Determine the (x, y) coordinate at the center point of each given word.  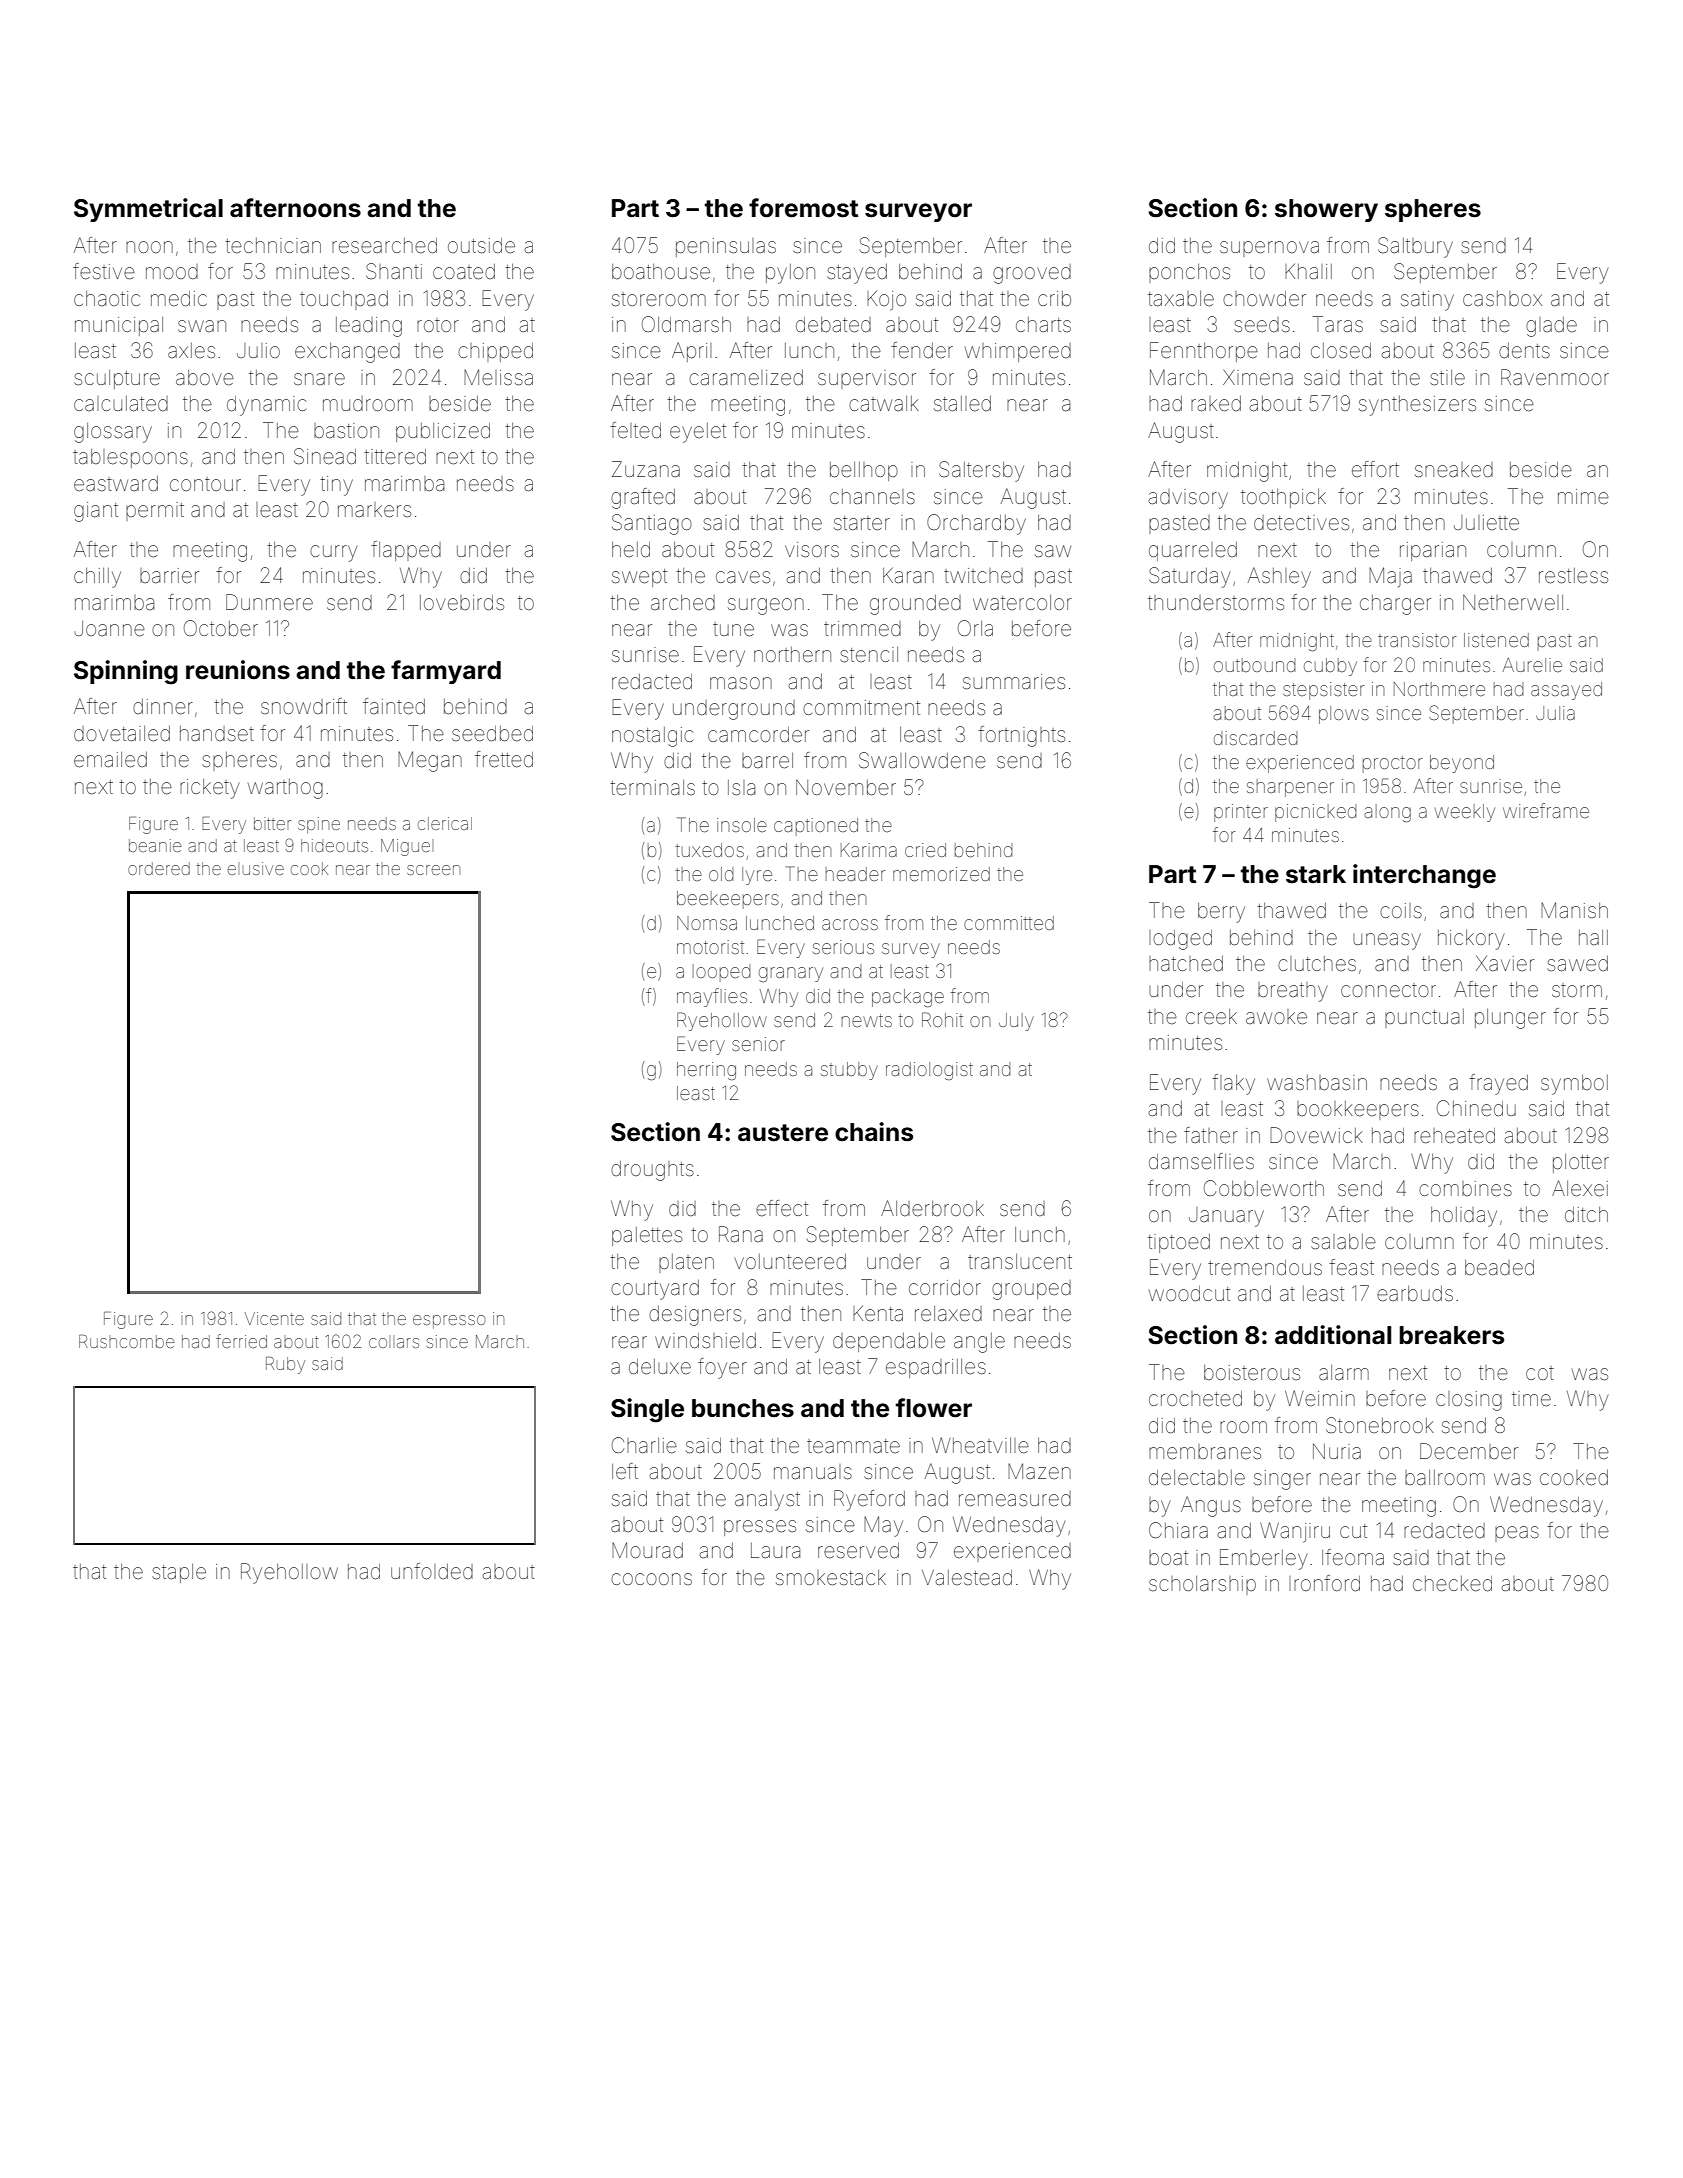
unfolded (432, 1571)
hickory (1471, 940)
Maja (1390, 577)
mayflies (712, 997)
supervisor (867, 379)
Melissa (498, 377)
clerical (445, 823)
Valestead (967, 1578)
